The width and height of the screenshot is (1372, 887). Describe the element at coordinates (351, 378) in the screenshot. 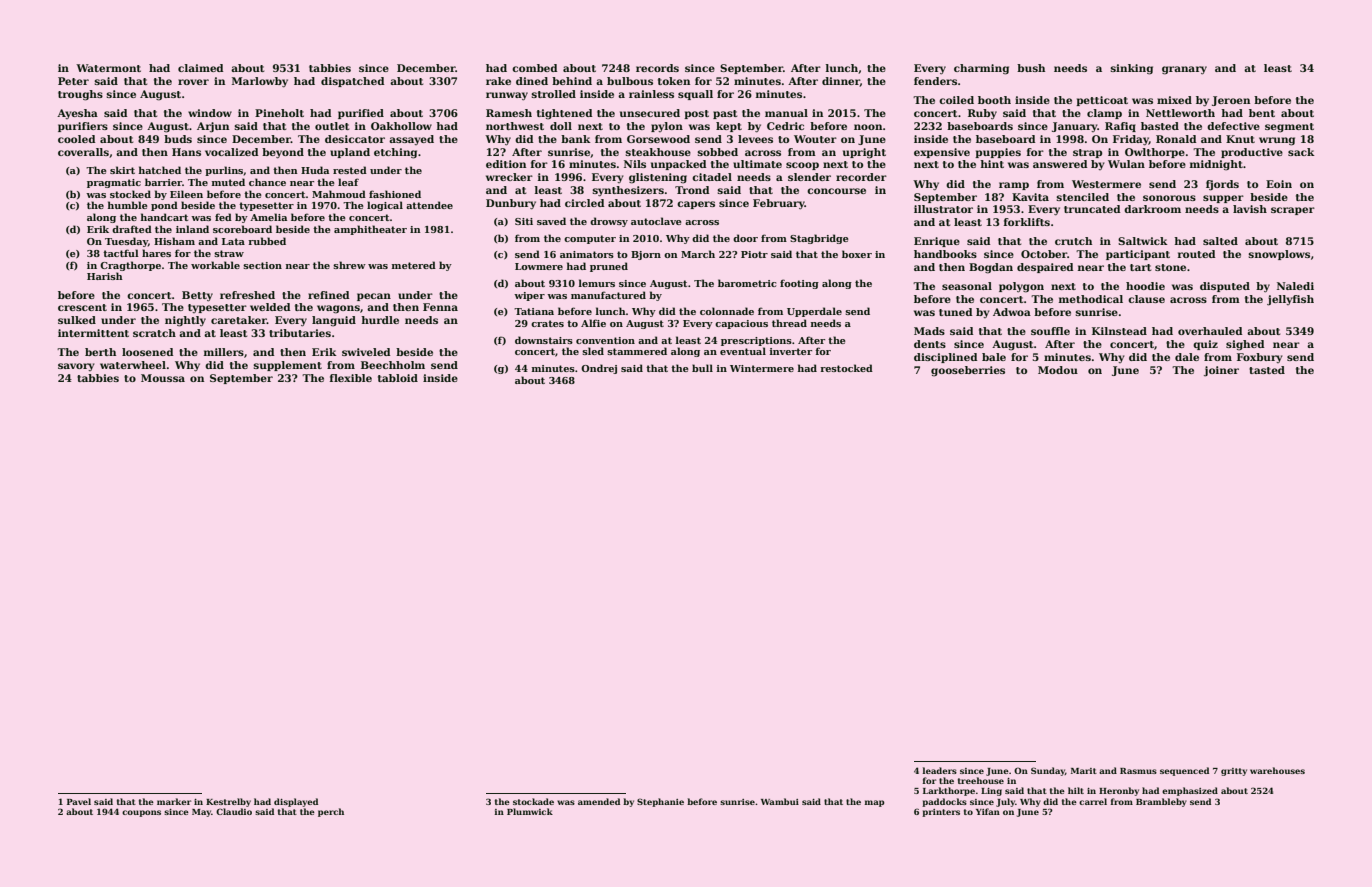

I see `flexible` at that location.
